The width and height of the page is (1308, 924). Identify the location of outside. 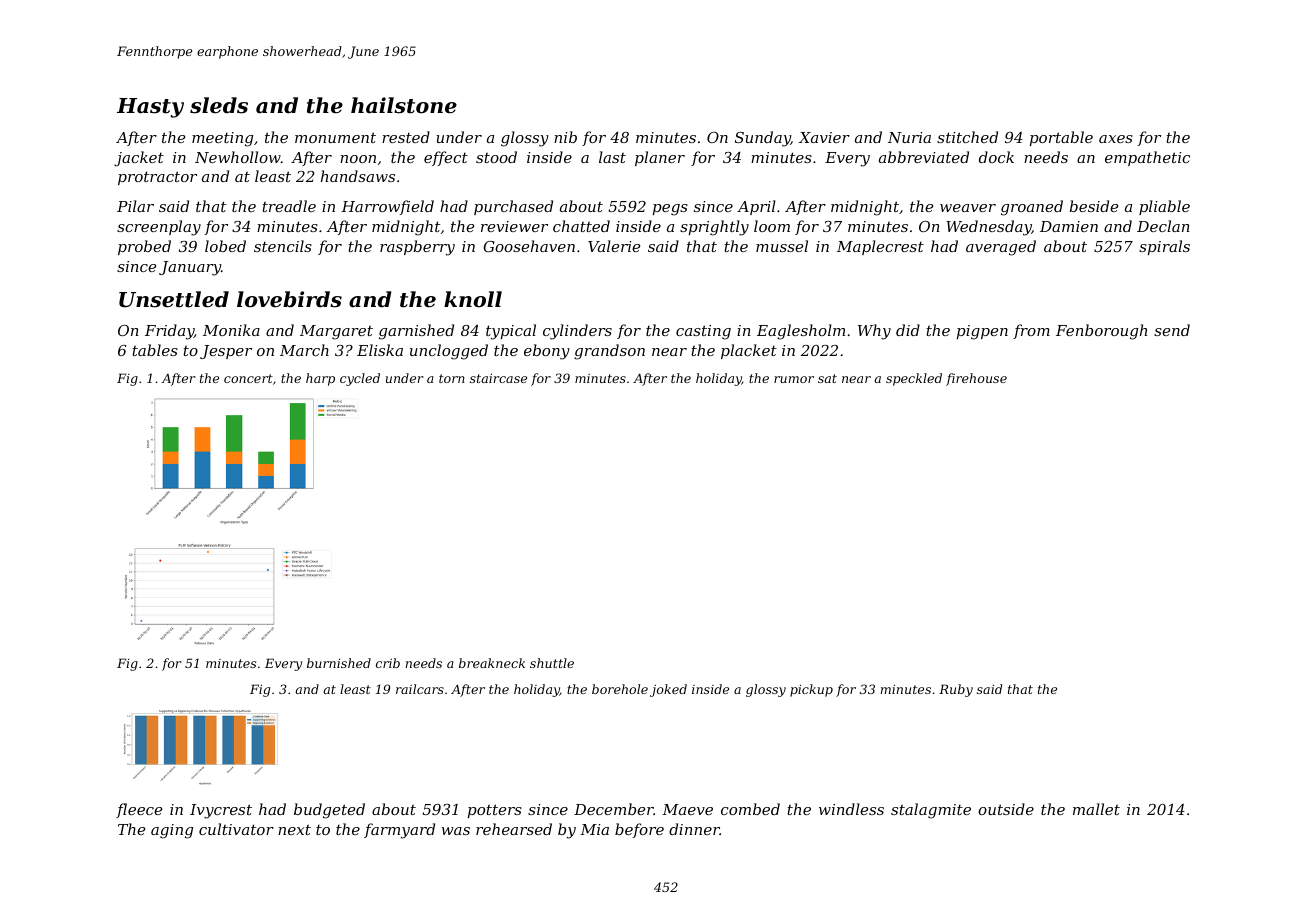
(1006, 809).
